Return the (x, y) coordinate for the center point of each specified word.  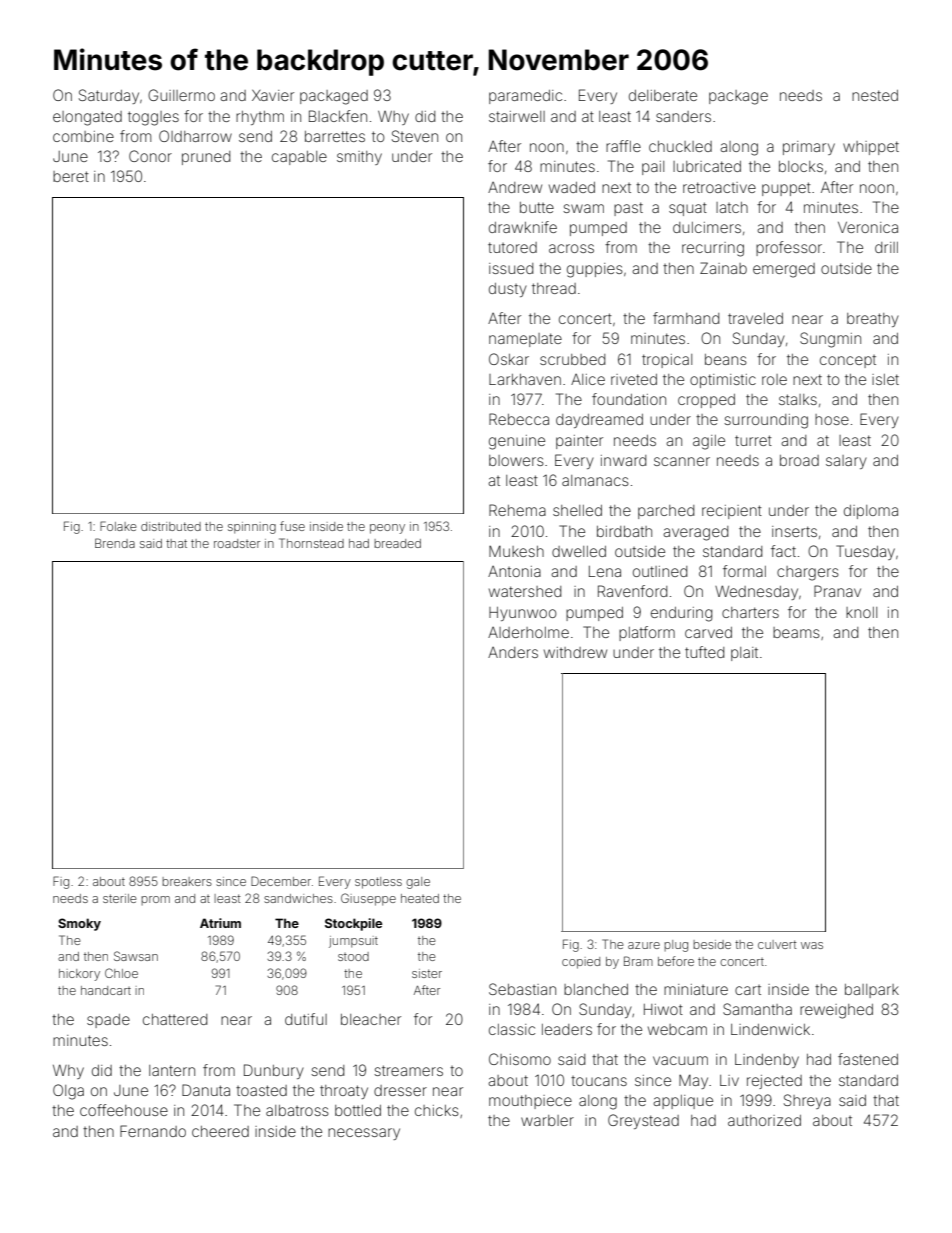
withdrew (575, 652)
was (812, 945)
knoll (861, 612)
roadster (237, 543)
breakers (187, 881)
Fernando (153, 1131)
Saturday (109, 96)
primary (809, 148)
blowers (516, 460)
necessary (364, 1134)
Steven (415, 136)
